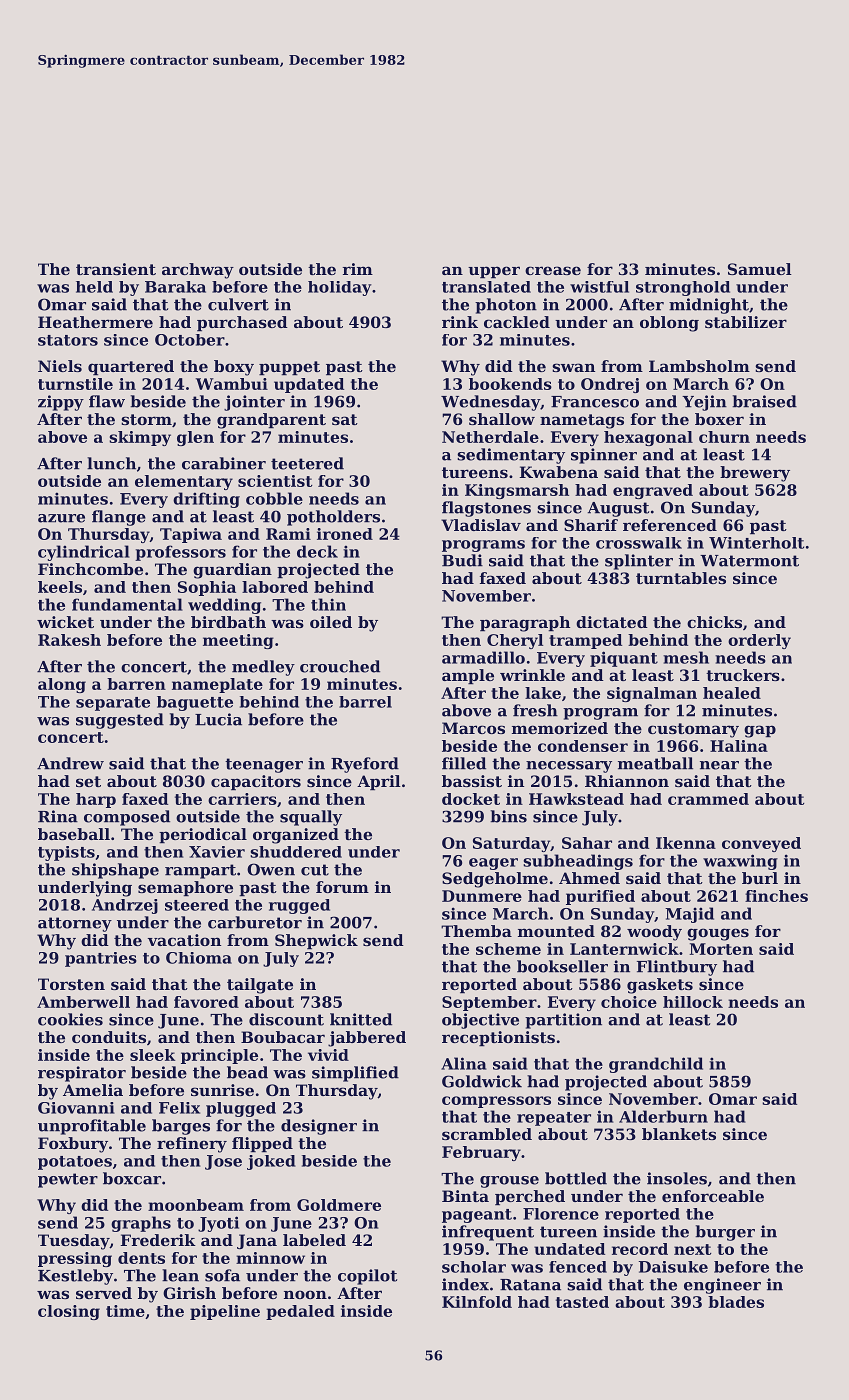 This page has width=849, height=1400. Describe the element at coordinates (600, 897) in the page. I see `purified` at that location.
